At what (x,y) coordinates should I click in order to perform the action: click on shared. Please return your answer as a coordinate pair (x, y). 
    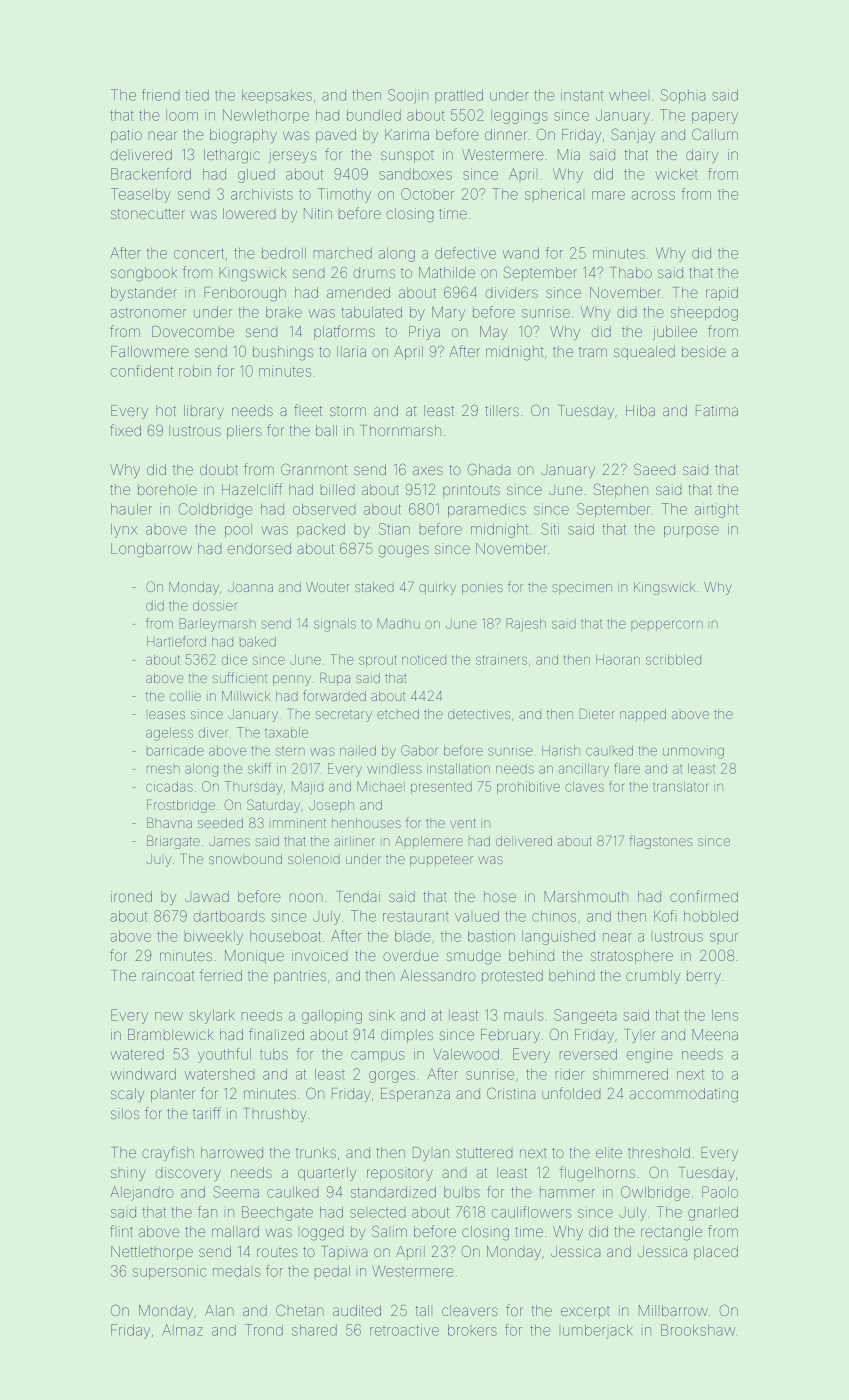
    Looking at the image, I should click on (314, 1330).
